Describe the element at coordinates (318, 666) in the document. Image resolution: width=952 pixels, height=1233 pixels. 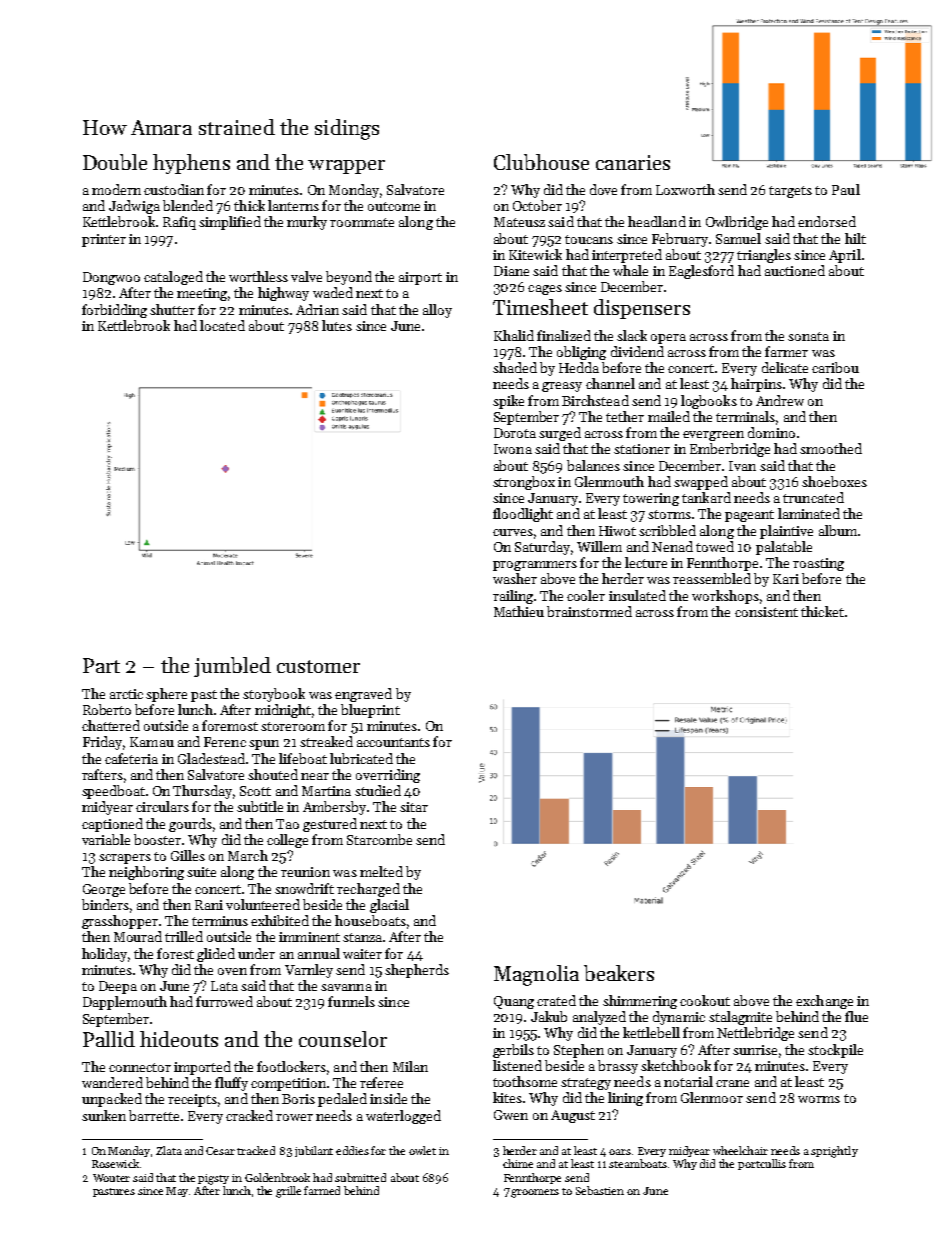
I see `customer` at that location.
